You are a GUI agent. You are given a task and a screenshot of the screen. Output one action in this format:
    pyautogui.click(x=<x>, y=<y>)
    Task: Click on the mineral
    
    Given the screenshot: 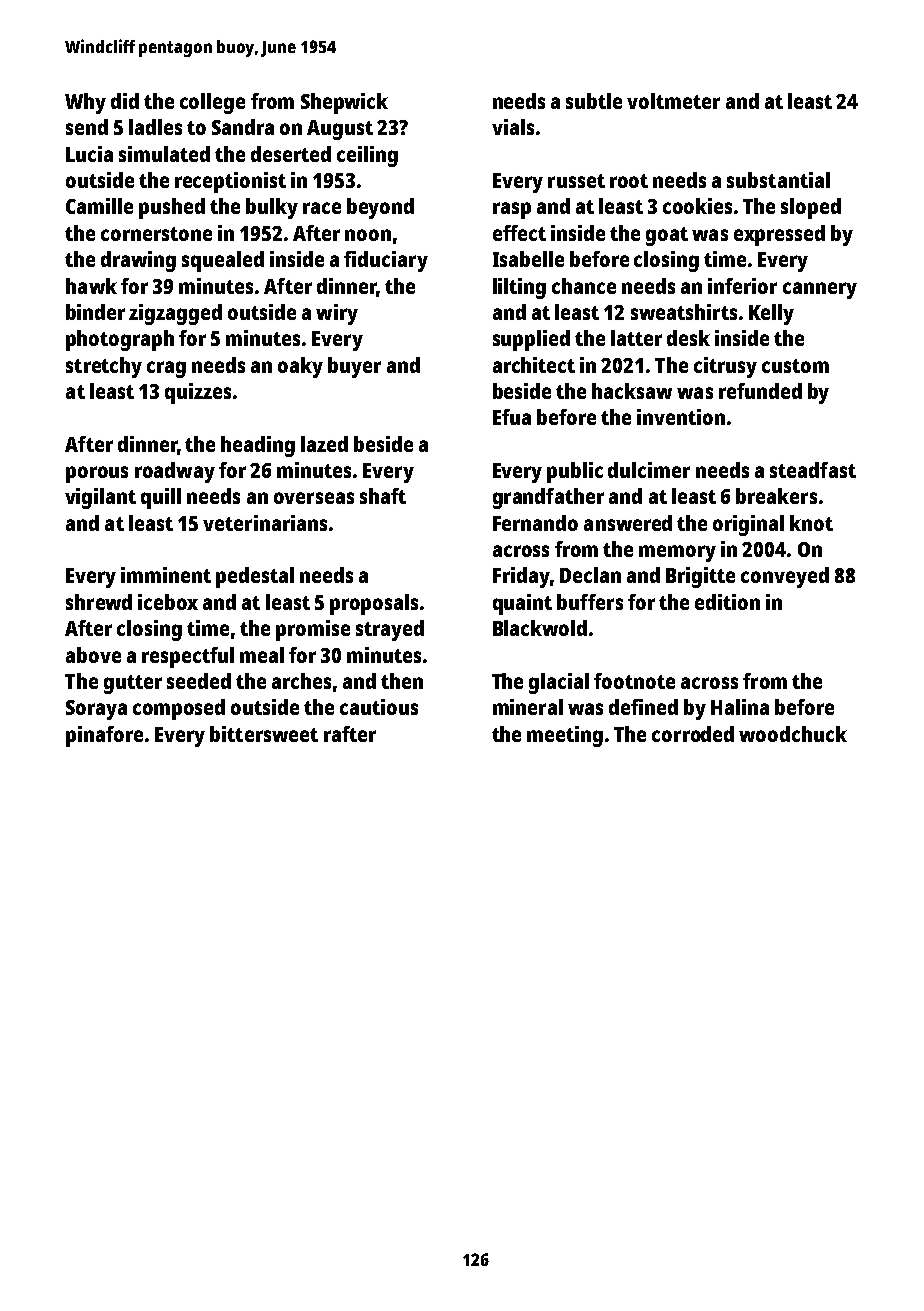 What is the action you would take?
    pyautogui.click(x=528, y=707)
